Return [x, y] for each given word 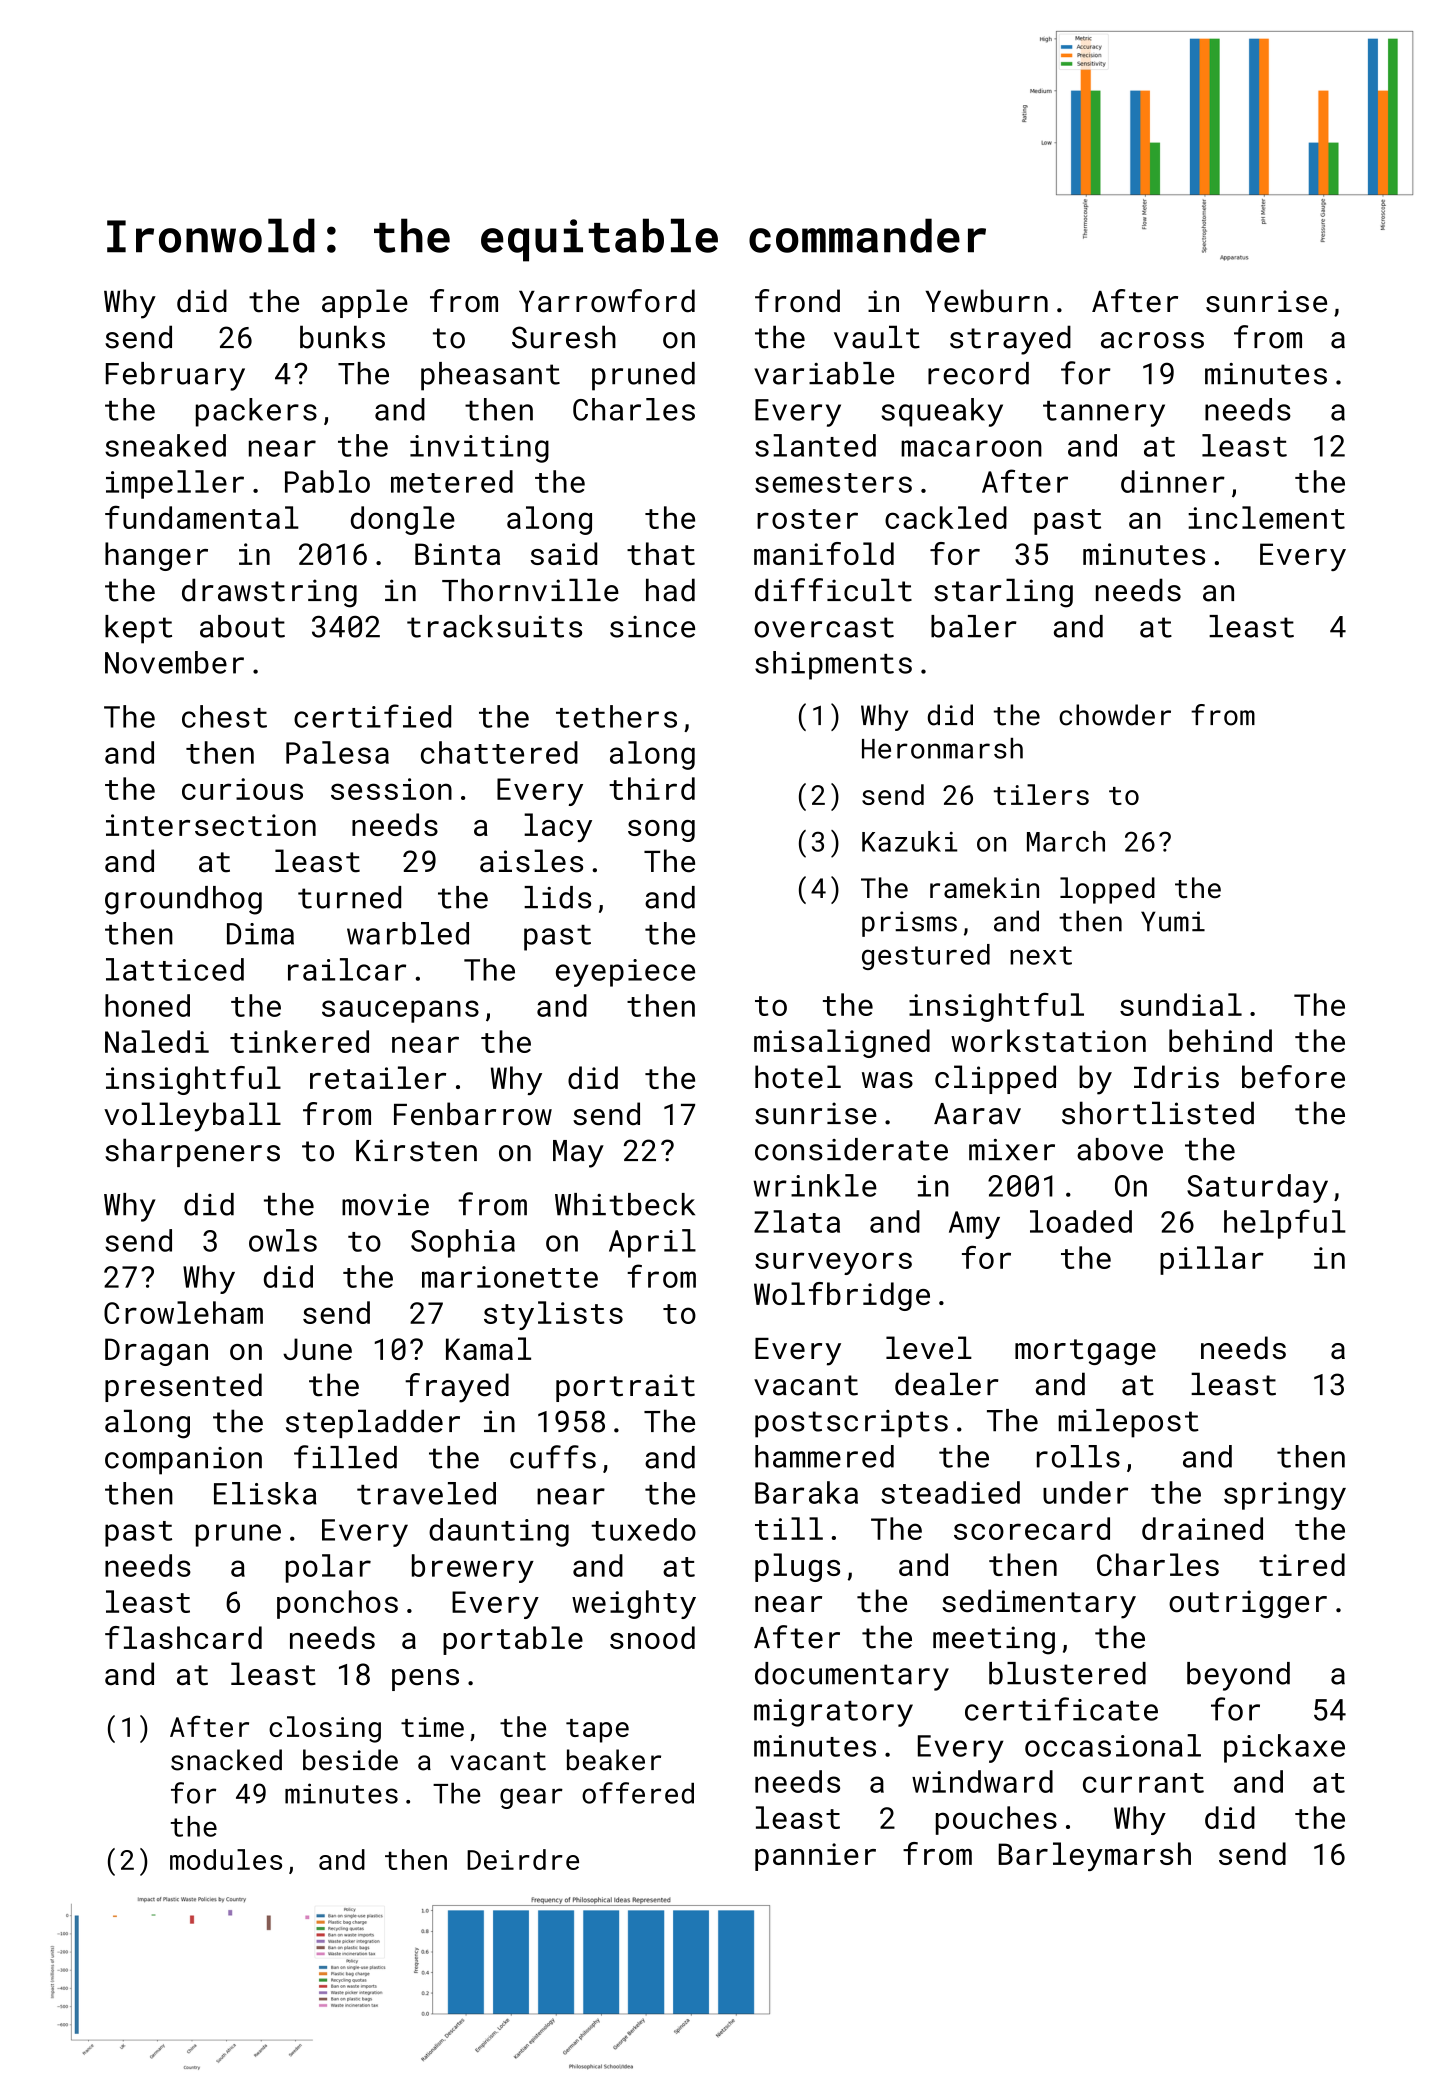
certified [372, 716]
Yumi [1173, 921]
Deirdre [523, 1859]
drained [1202, 1528]
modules [226, 1859]
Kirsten [416, 1150]
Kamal [488, 1348]
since [652, 627]
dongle [403, 520]
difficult [833, 590]
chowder [1115, 715]
